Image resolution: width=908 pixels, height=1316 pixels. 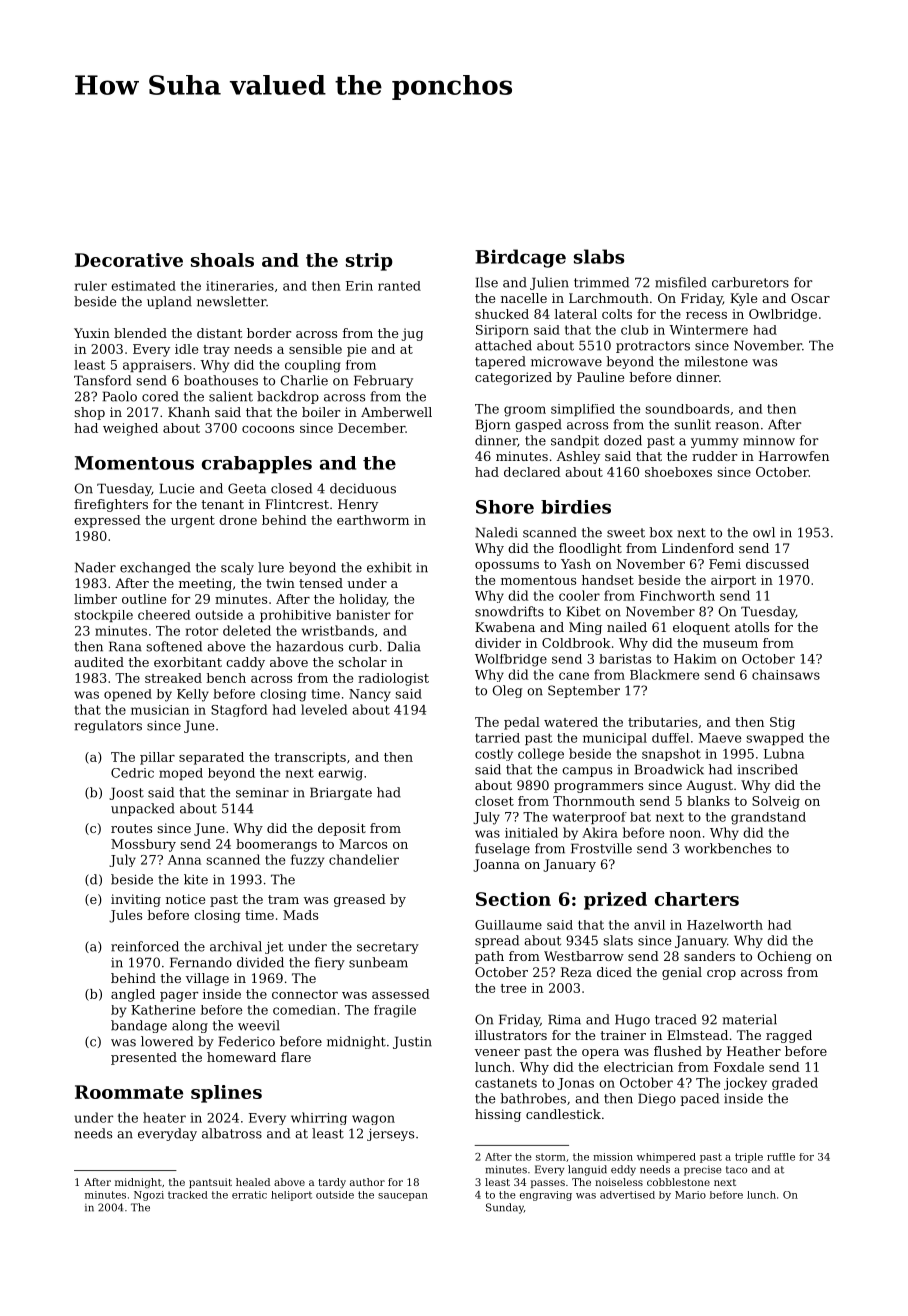 I want to click on carburetors, so click(x=750, y=282).
